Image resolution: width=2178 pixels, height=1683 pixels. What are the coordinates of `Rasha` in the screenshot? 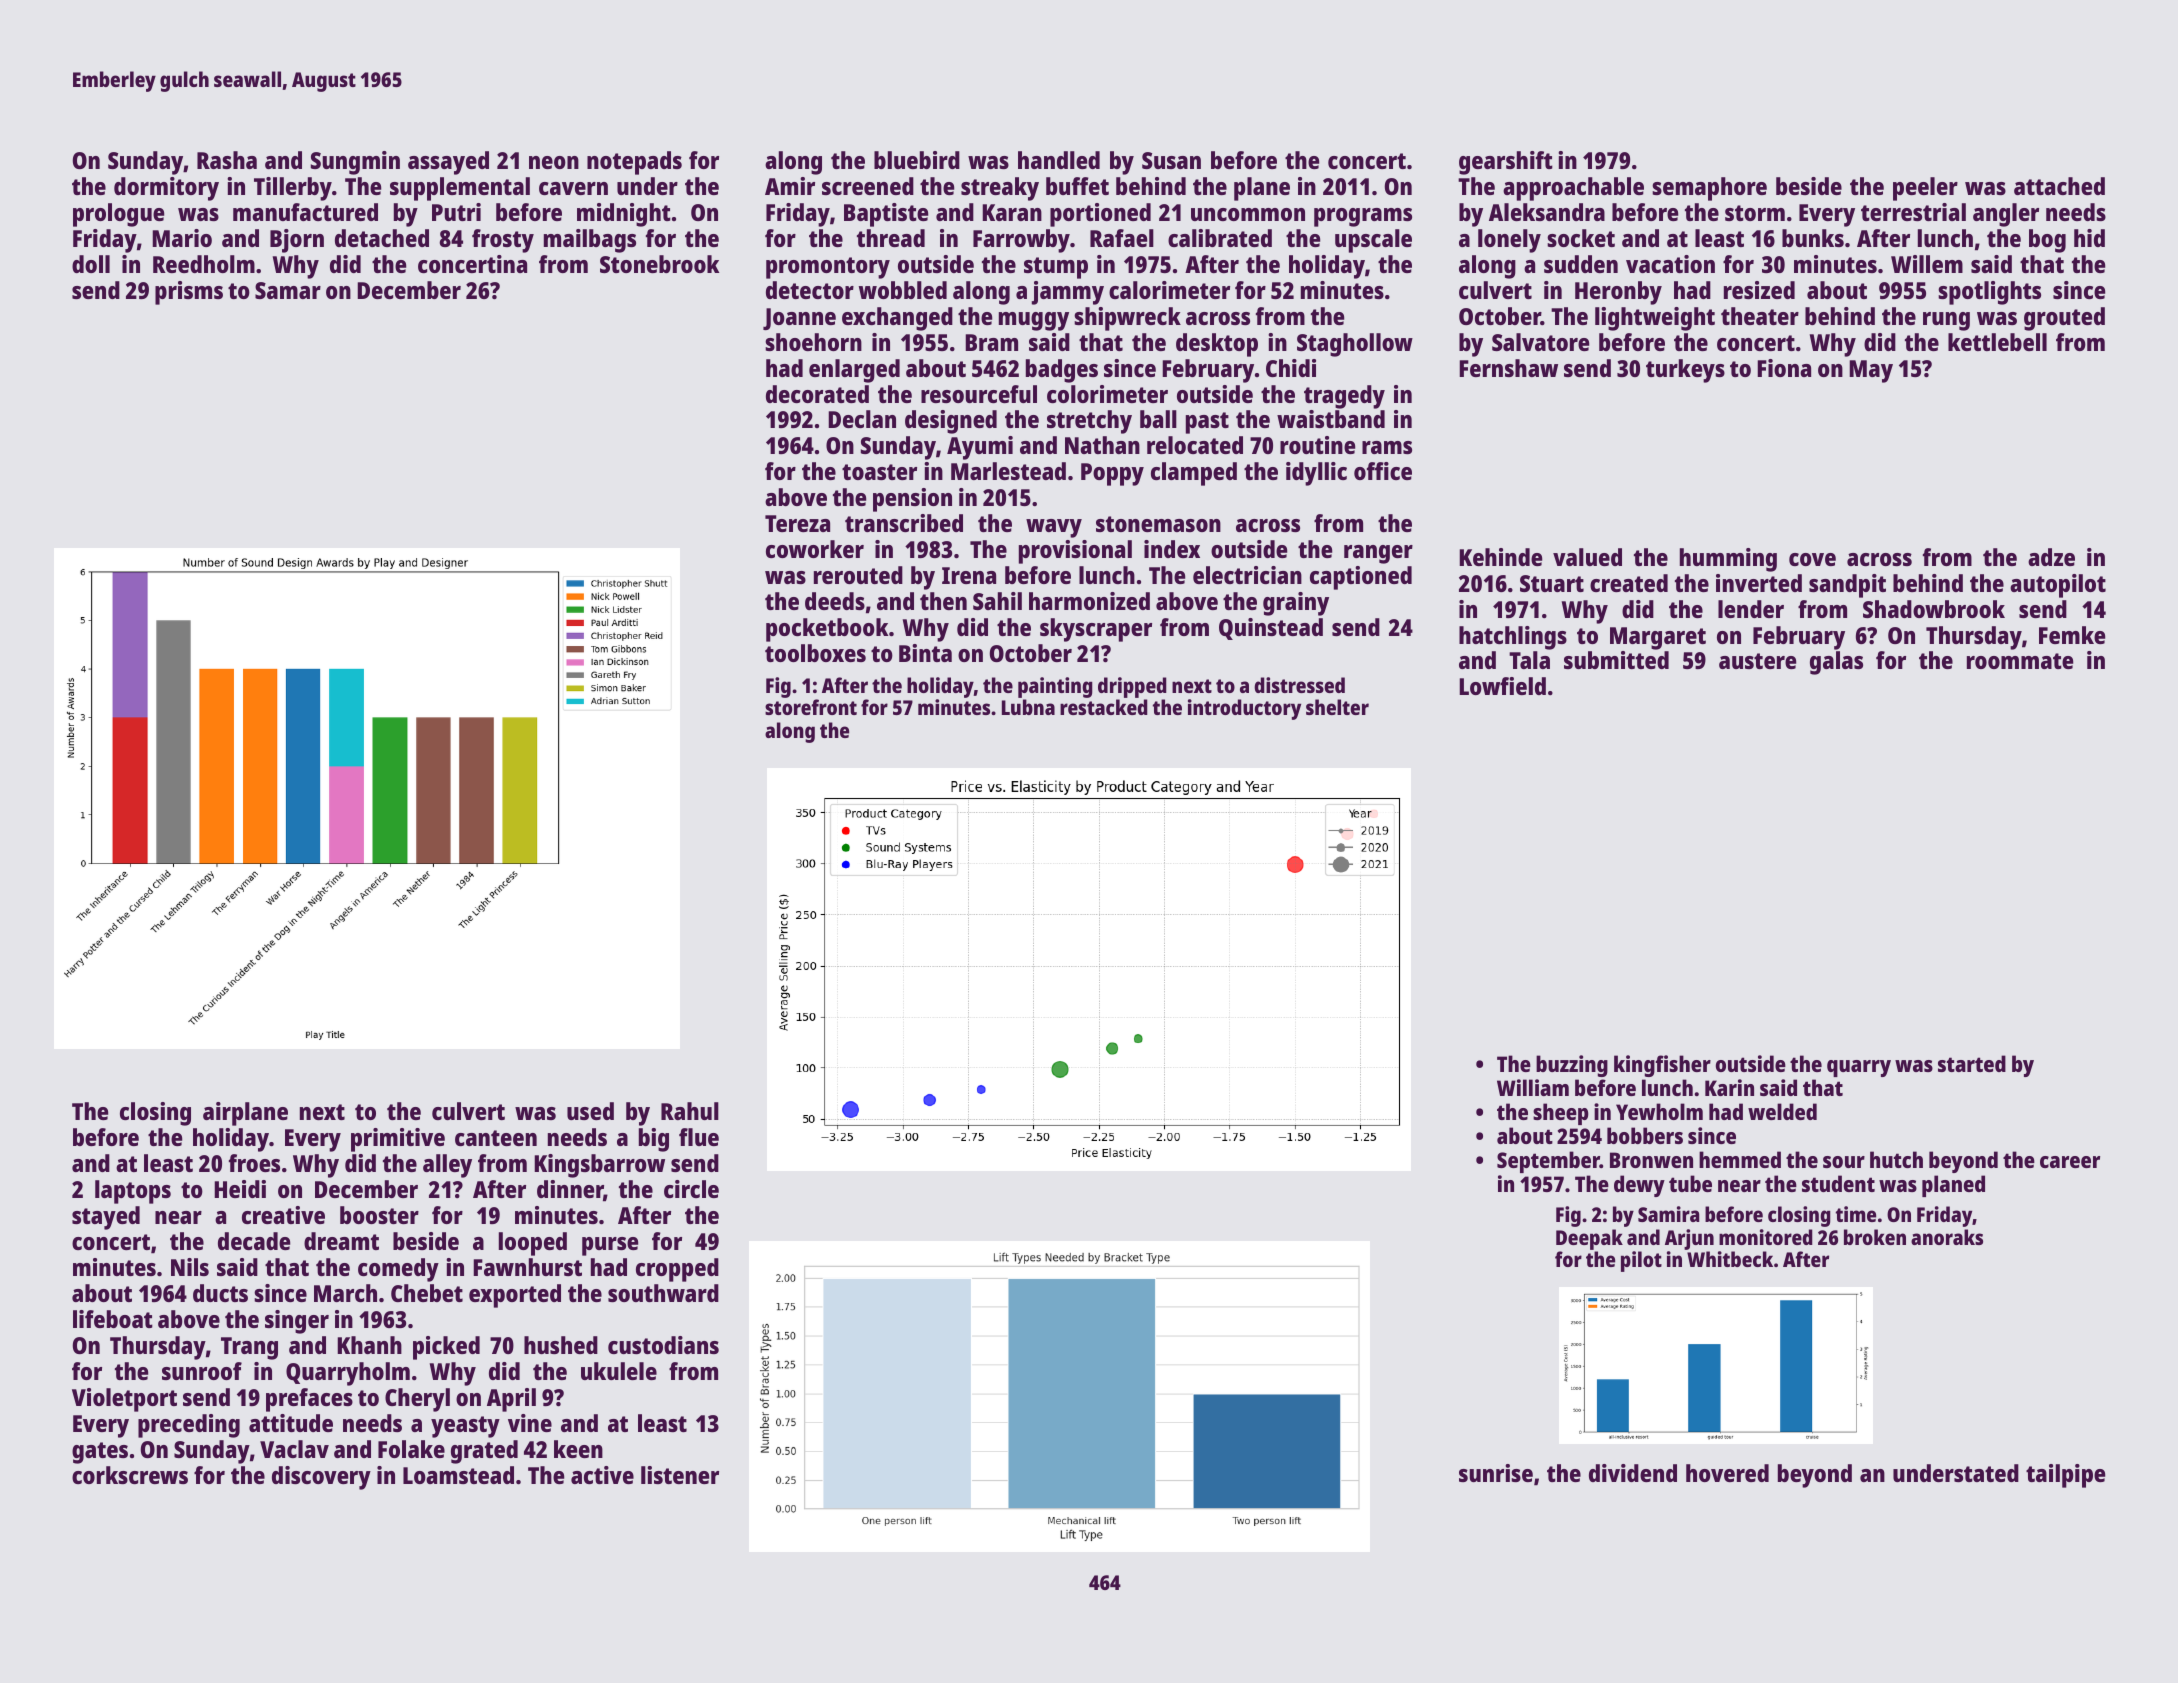 It's located at (227, 160).
